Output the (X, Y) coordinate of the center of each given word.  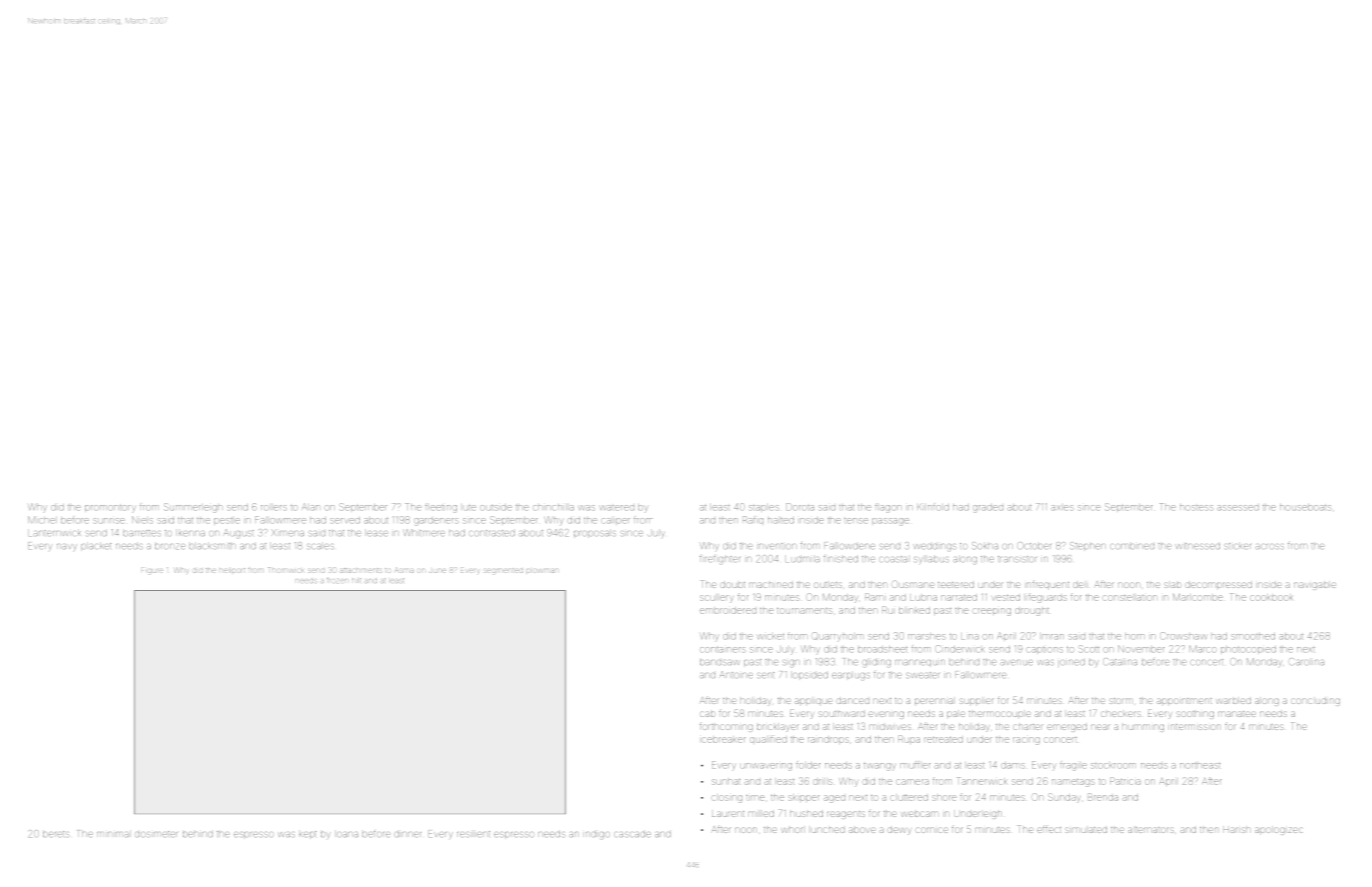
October (1034, 545)
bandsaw (719, 662)
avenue (1017, 662)
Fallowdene (849, 545)
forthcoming (726, 728)
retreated (943, 740)
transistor (1017, 559)
